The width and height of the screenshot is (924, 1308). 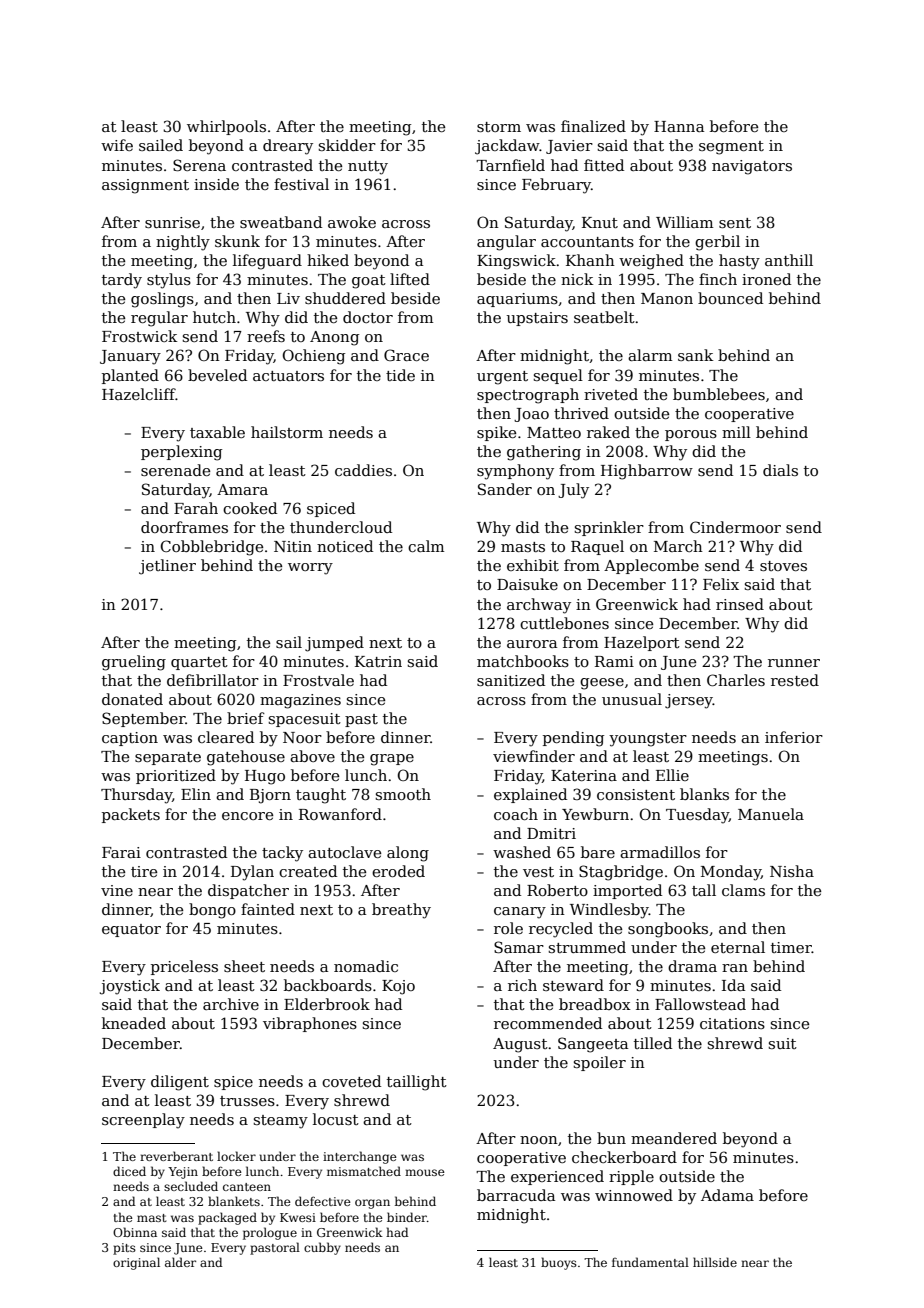 What do you see at coordinates (678, 546) in the screenshot?
I see `March` at bounding box center [678, 546].
